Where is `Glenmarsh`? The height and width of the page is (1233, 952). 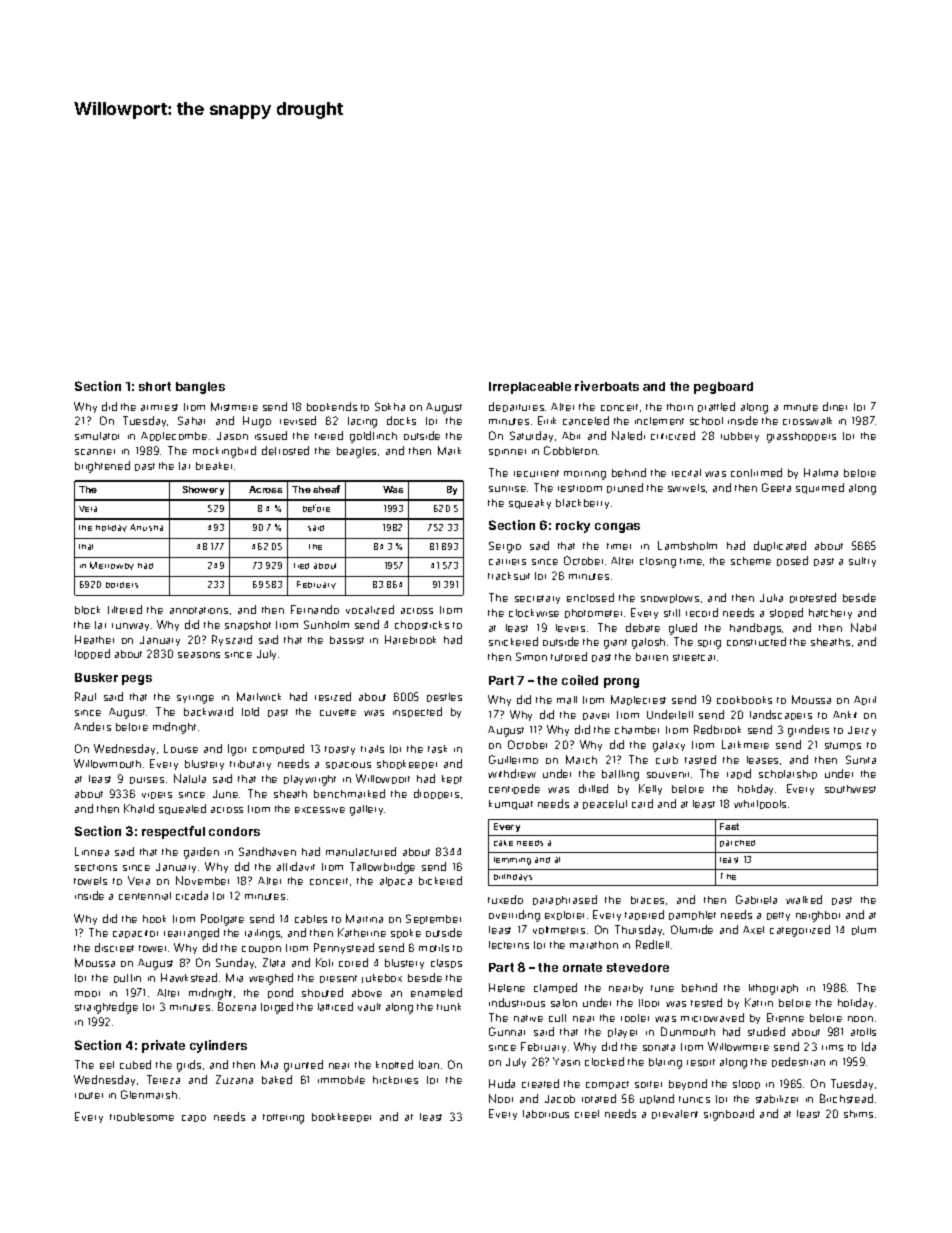
Glenmarsh is located at coordinates (149, 1094).
